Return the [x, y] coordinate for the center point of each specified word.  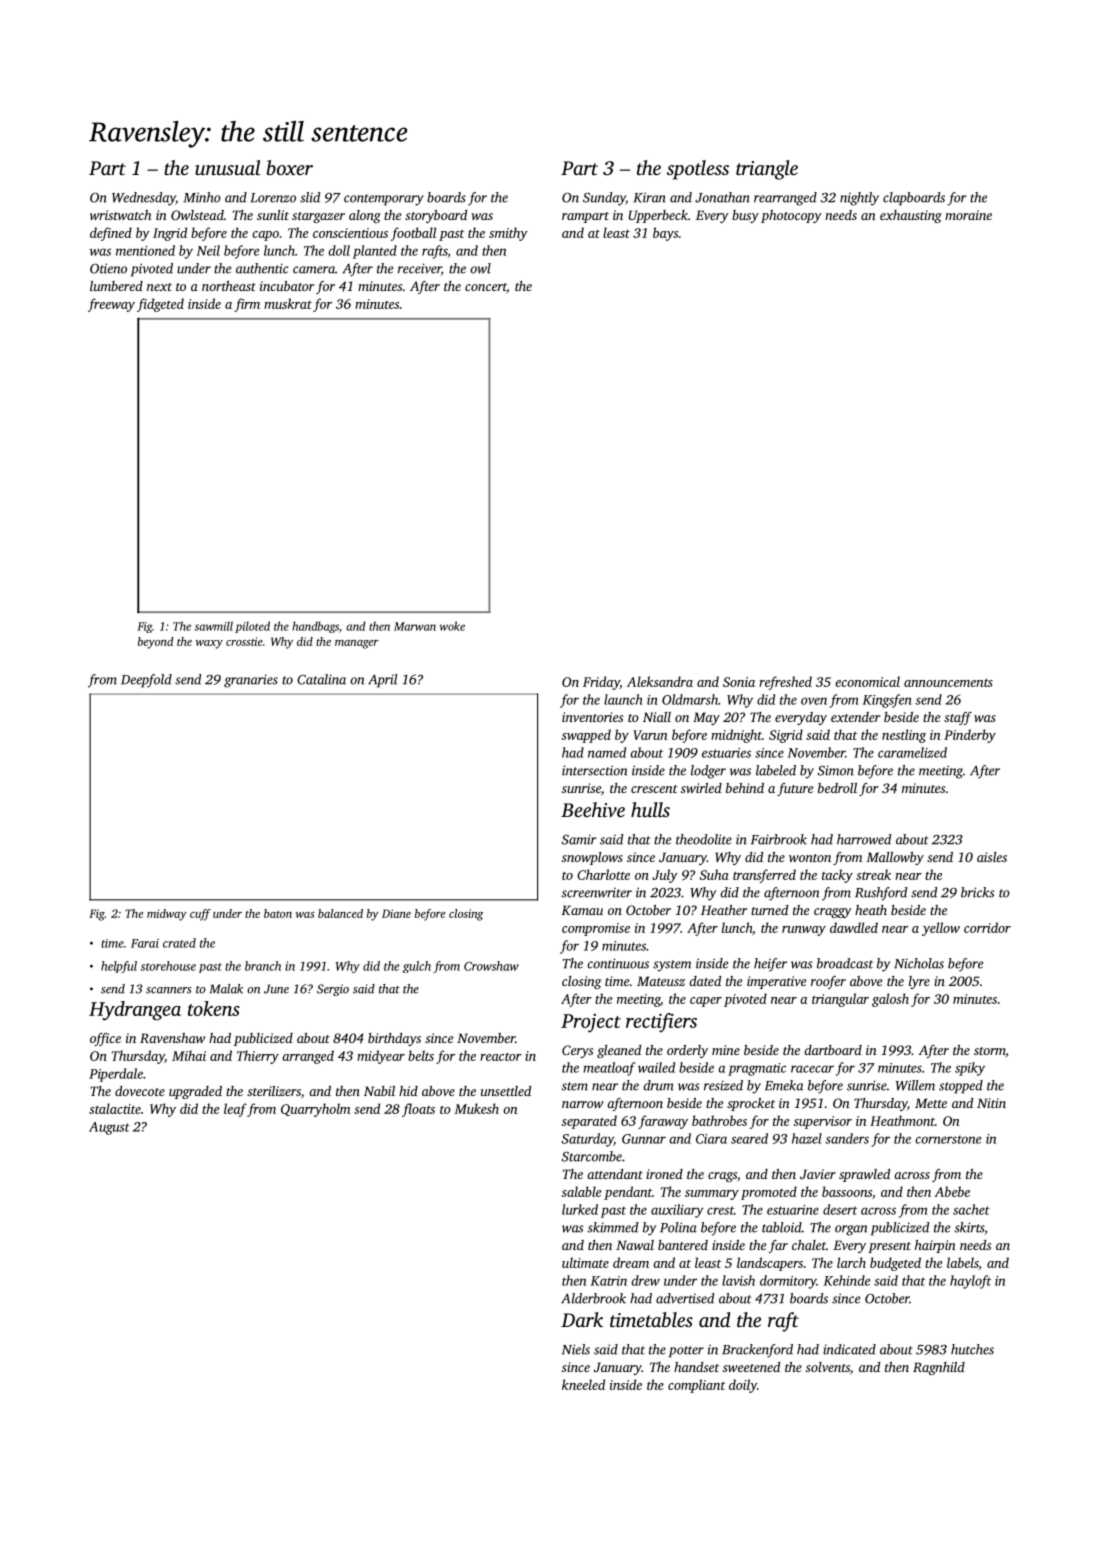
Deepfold [146, 681]
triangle [767, 170]
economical [867, 681]
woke [452, 626]
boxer [290, 167]
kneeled [583, 1384]
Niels [576, 1349]
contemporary [384, 200]
